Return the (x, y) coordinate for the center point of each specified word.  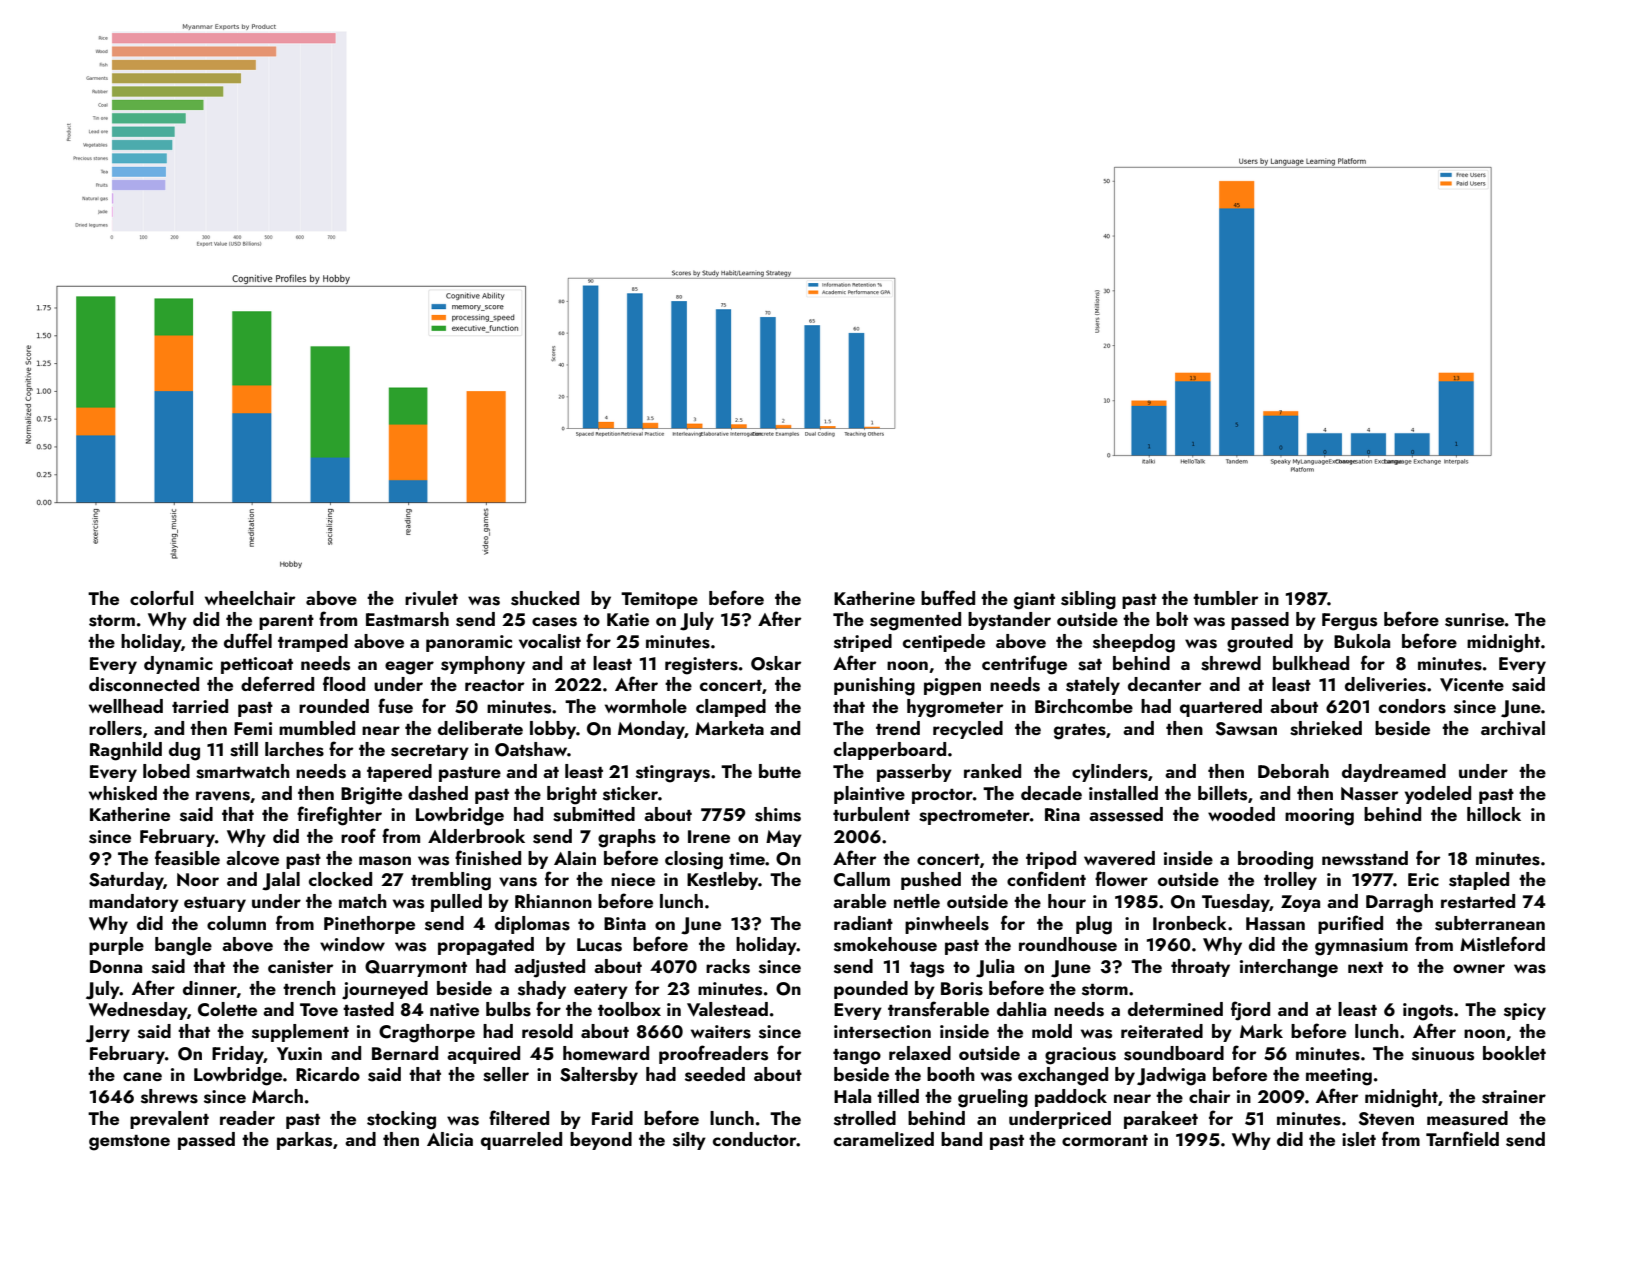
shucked (545, 598)
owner (1479, 968)
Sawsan (1246, 729)
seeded (715, 1074)
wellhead (126, 706)
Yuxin (299, 1053)
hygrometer (955, 708)
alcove (252, 858)
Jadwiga (1171, 1076)
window (352, 944)
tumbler (1225, 598)
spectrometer (974, 817)
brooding (1275, 860)
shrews (169, 1096)
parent (286, 622)
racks (728, 966)
